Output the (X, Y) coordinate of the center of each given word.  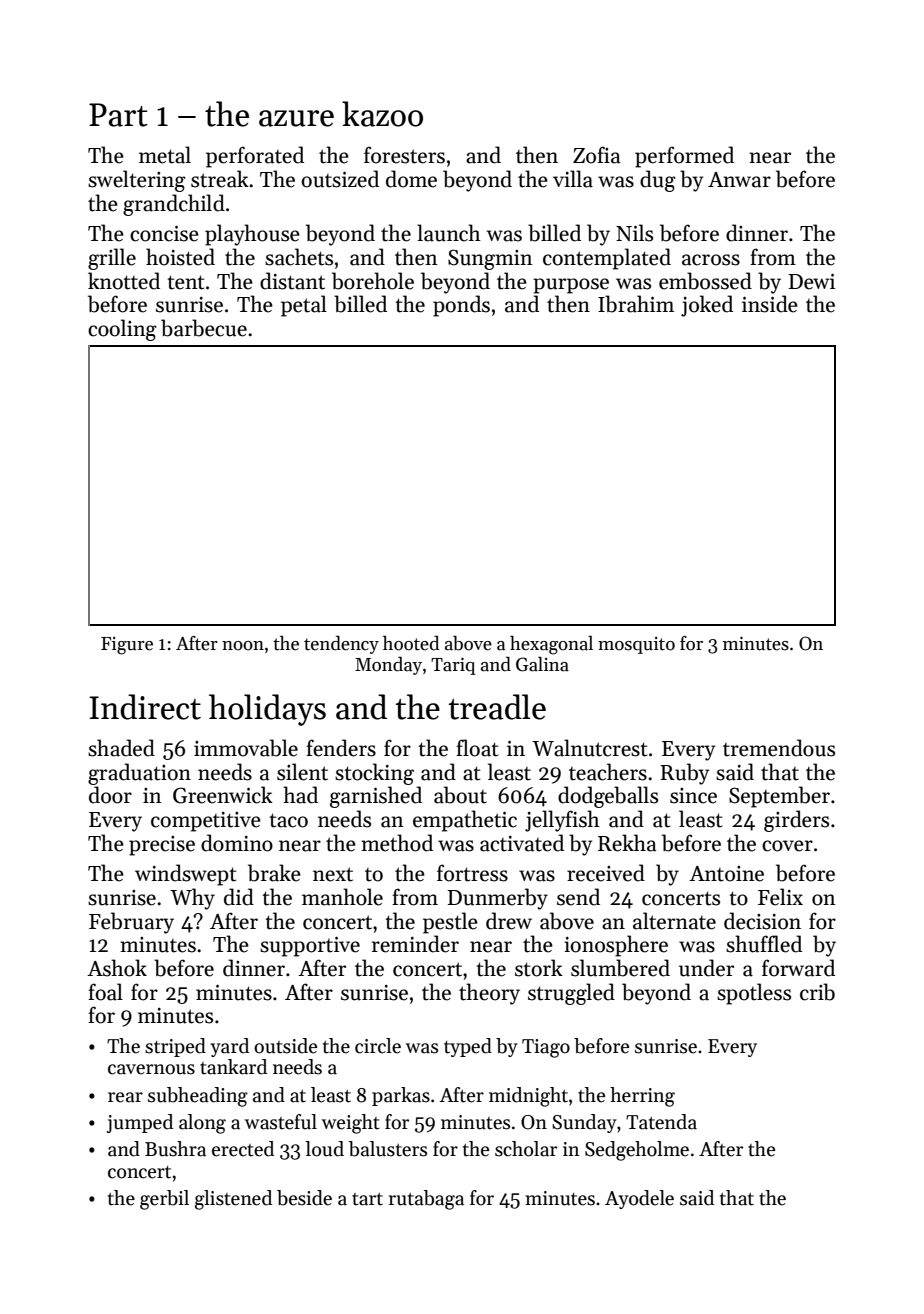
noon (243, 646)
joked (707, 306)
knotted (124, 281)
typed (468, 1047)
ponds (461, 306)
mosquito (636, 645)
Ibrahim (636, 304)
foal (105, 992)
